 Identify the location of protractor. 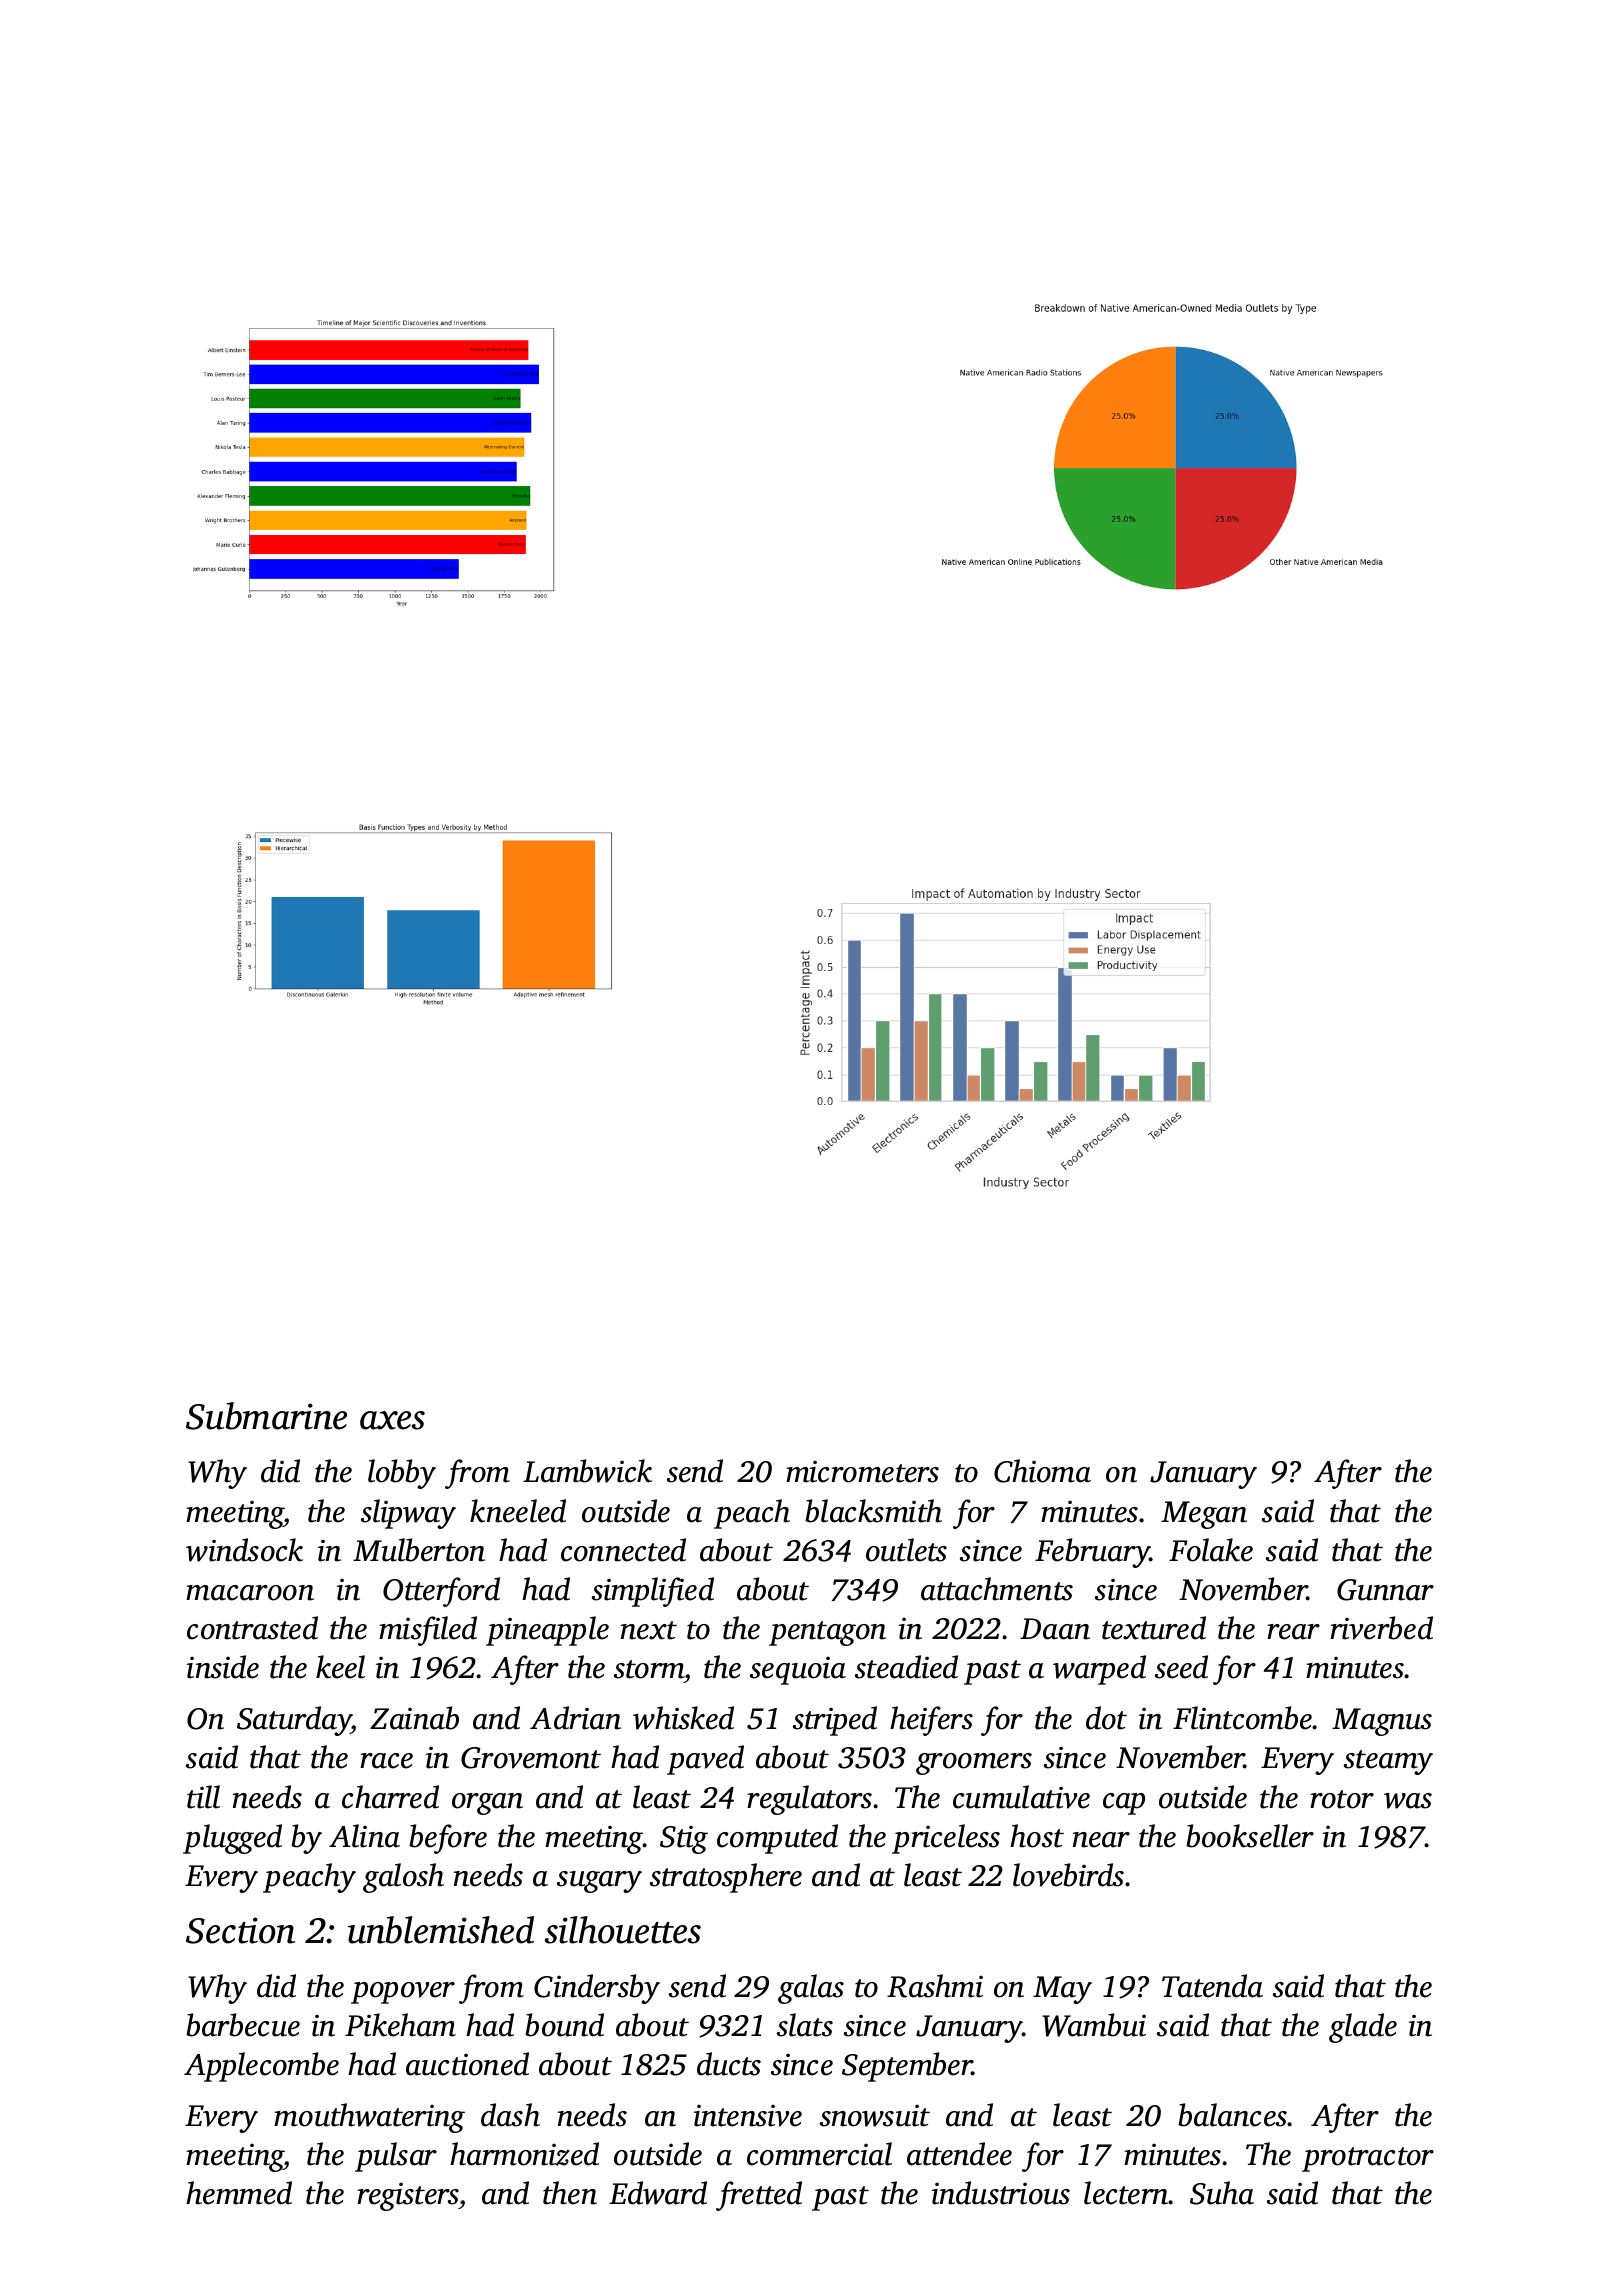
(1368, 2159).
